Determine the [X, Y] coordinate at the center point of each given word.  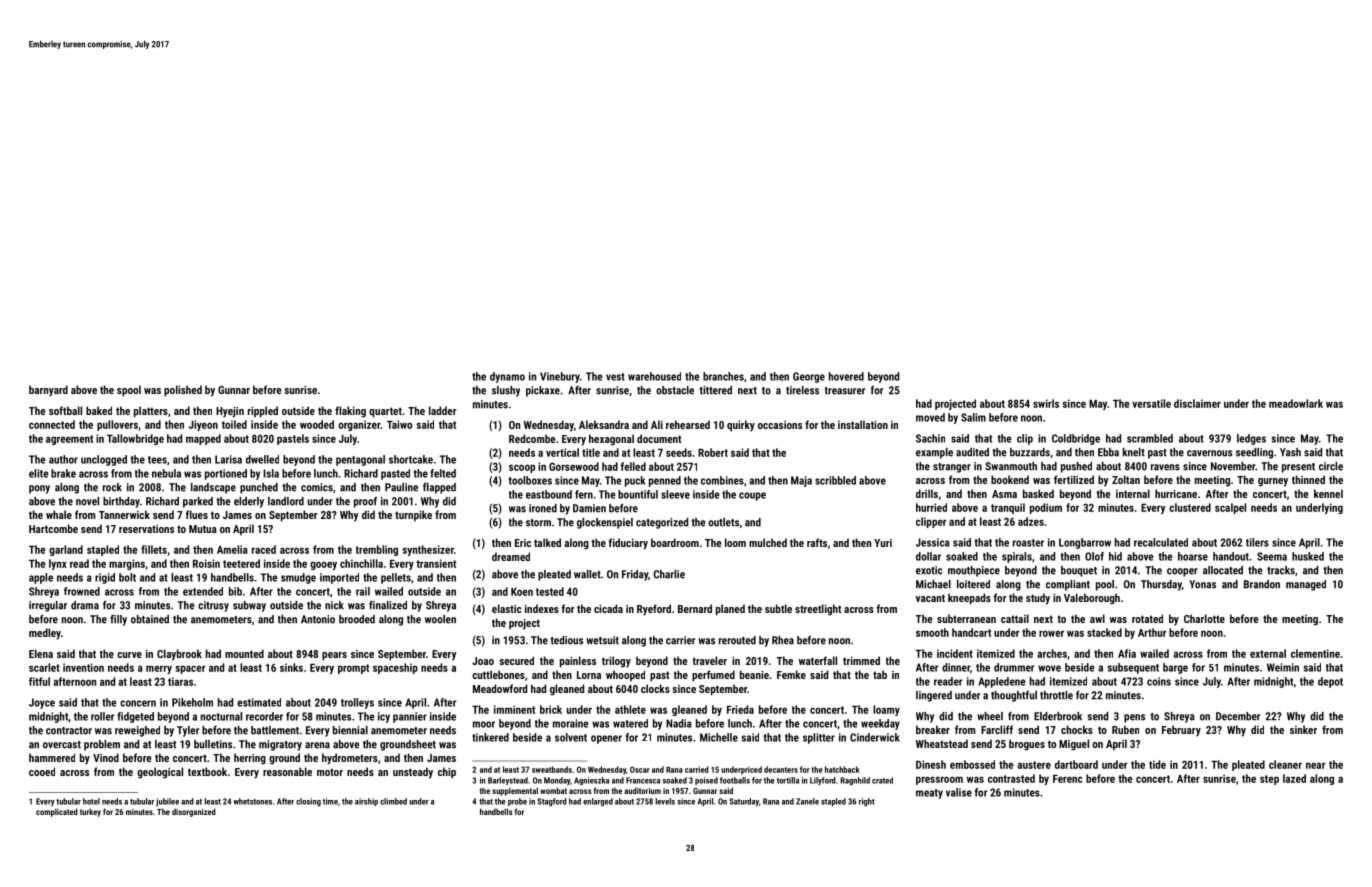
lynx [58, 564]
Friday [635, 575]
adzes [1031, 521]
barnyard [48, 391]
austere [1034, 765]
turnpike [413, 516]
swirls [1046, 403]
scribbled [835, 480]
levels [665, 801]
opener [606, 739]
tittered [715, 390]
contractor [69, 731]
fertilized [1074, 479]
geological [160, 773]
